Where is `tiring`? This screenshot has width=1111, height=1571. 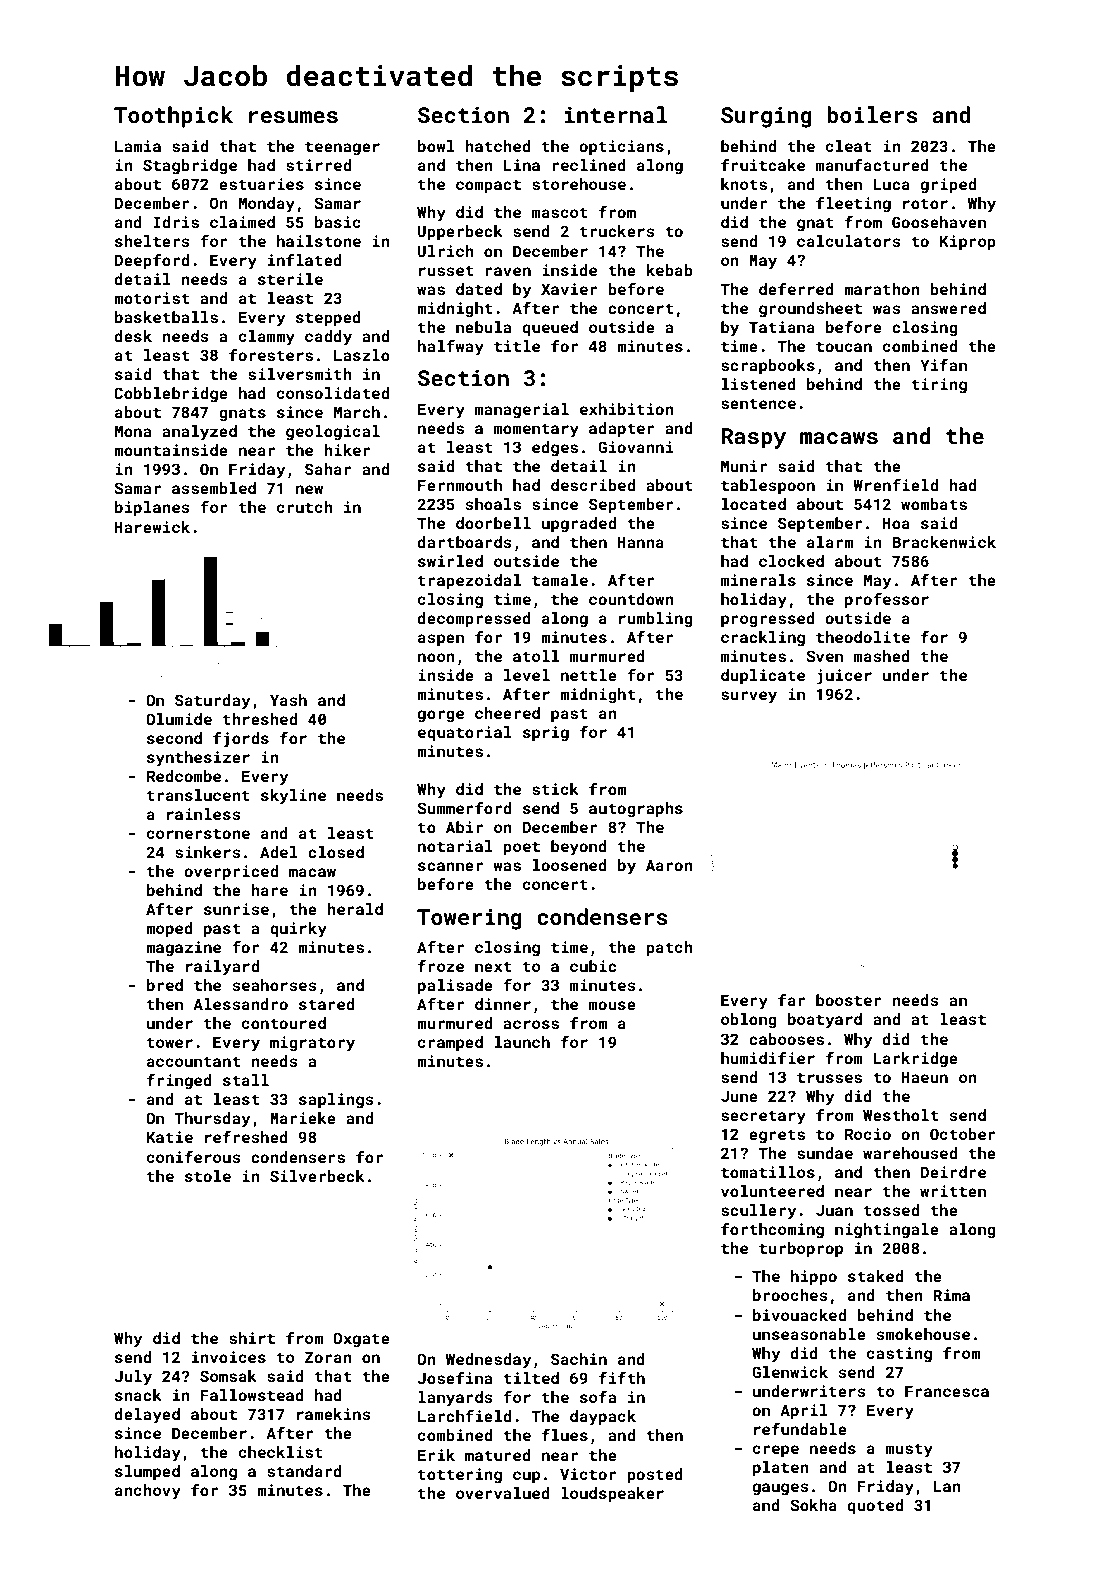
tiring is located at coordinates (939, 386).
